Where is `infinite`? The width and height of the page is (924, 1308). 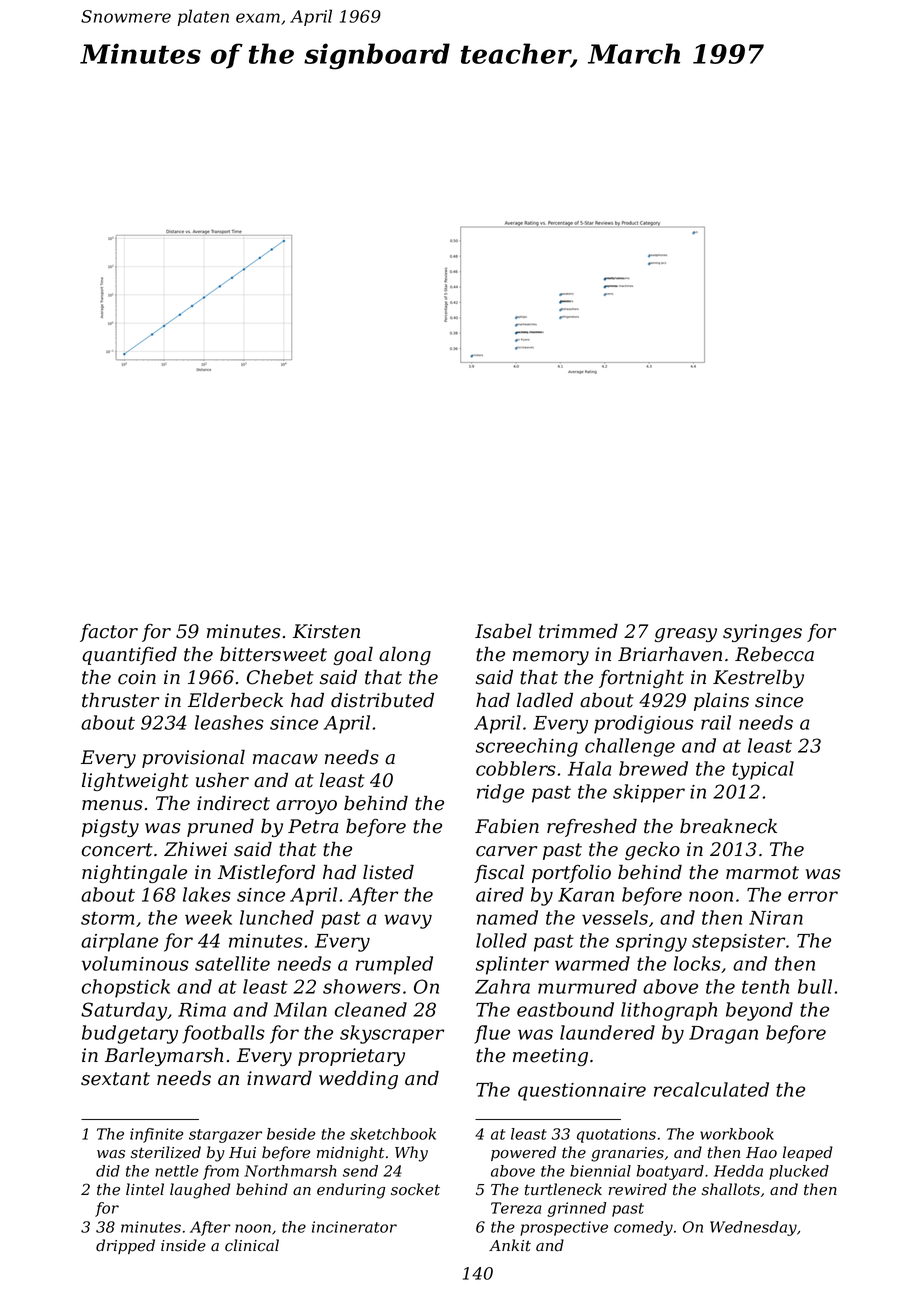 infinite is located at coordinates (157, 1135).
